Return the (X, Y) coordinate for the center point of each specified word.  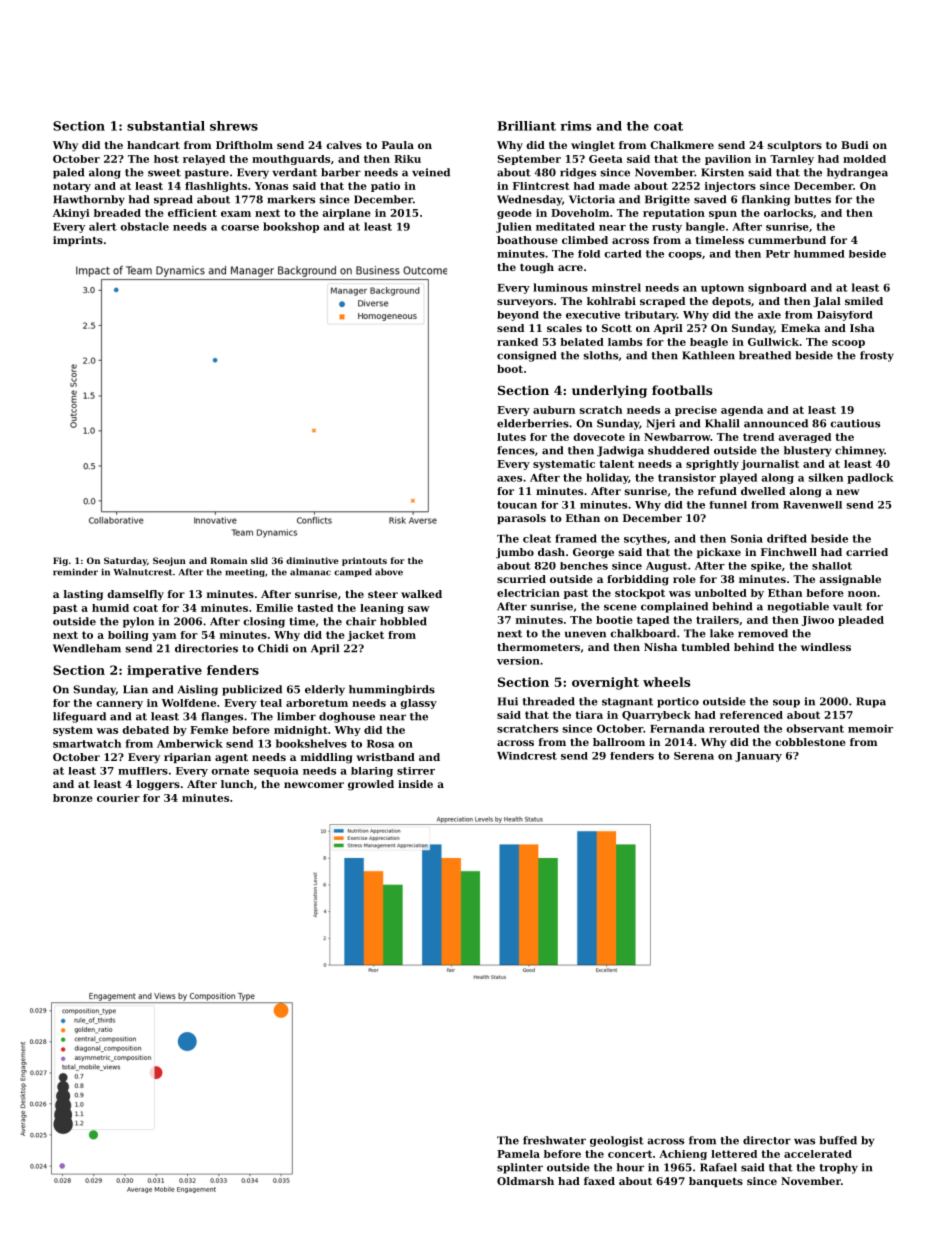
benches (584, 566)
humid (110, 608)
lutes (511, 437)
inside (415, 784)
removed (763, 633)
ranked (517, 342)
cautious (855, 423)
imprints (78, 241)
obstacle (144, 226)
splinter (520, 1168)
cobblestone (810, 742)
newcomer (314, 785)
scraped (662, 302)
